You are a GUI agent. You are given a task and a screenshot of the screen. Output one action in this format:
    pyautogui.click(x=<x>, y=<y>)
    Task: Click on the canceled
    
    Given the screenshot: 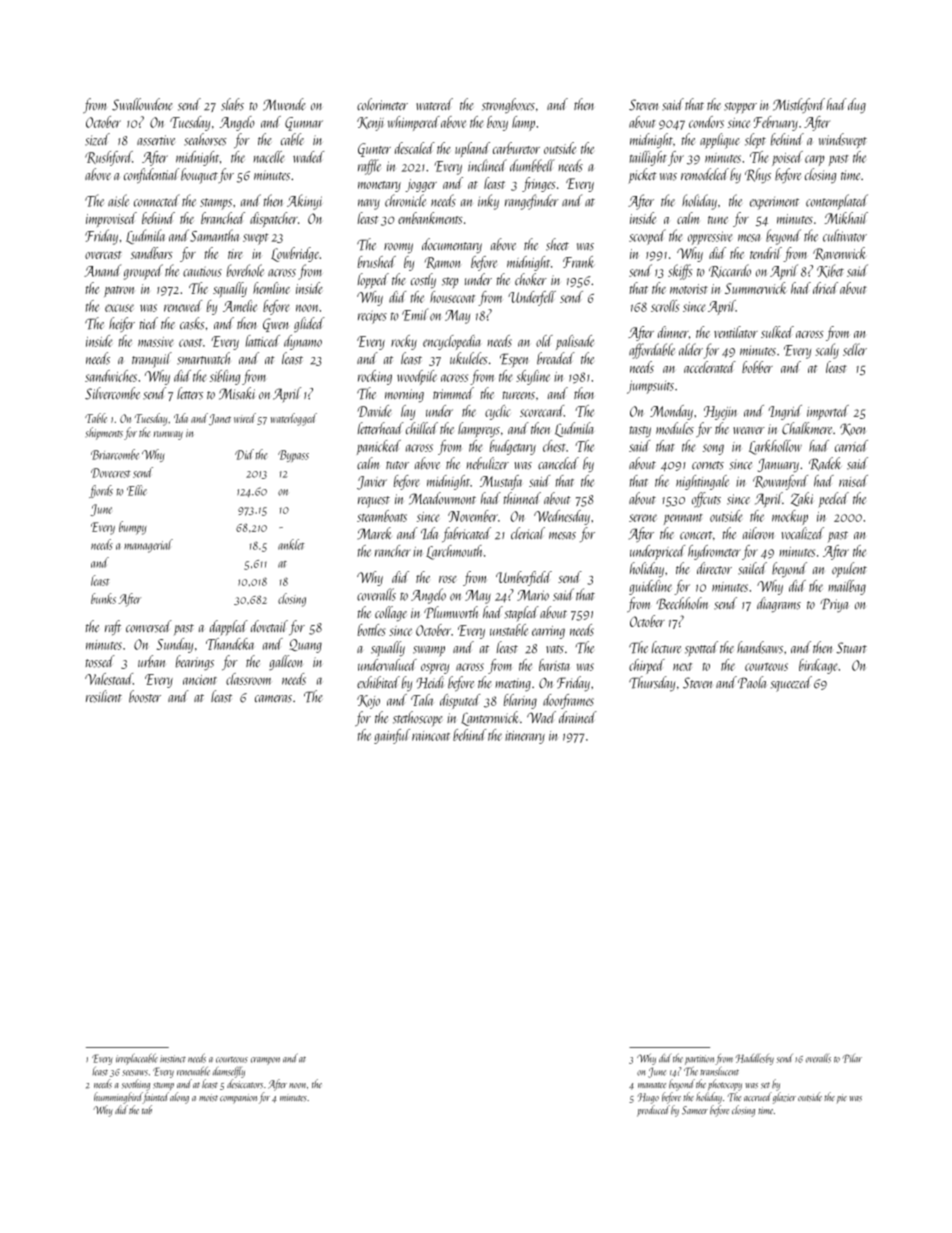 What is the action you would take?
    pyautogui.click(x=558, y=463)
